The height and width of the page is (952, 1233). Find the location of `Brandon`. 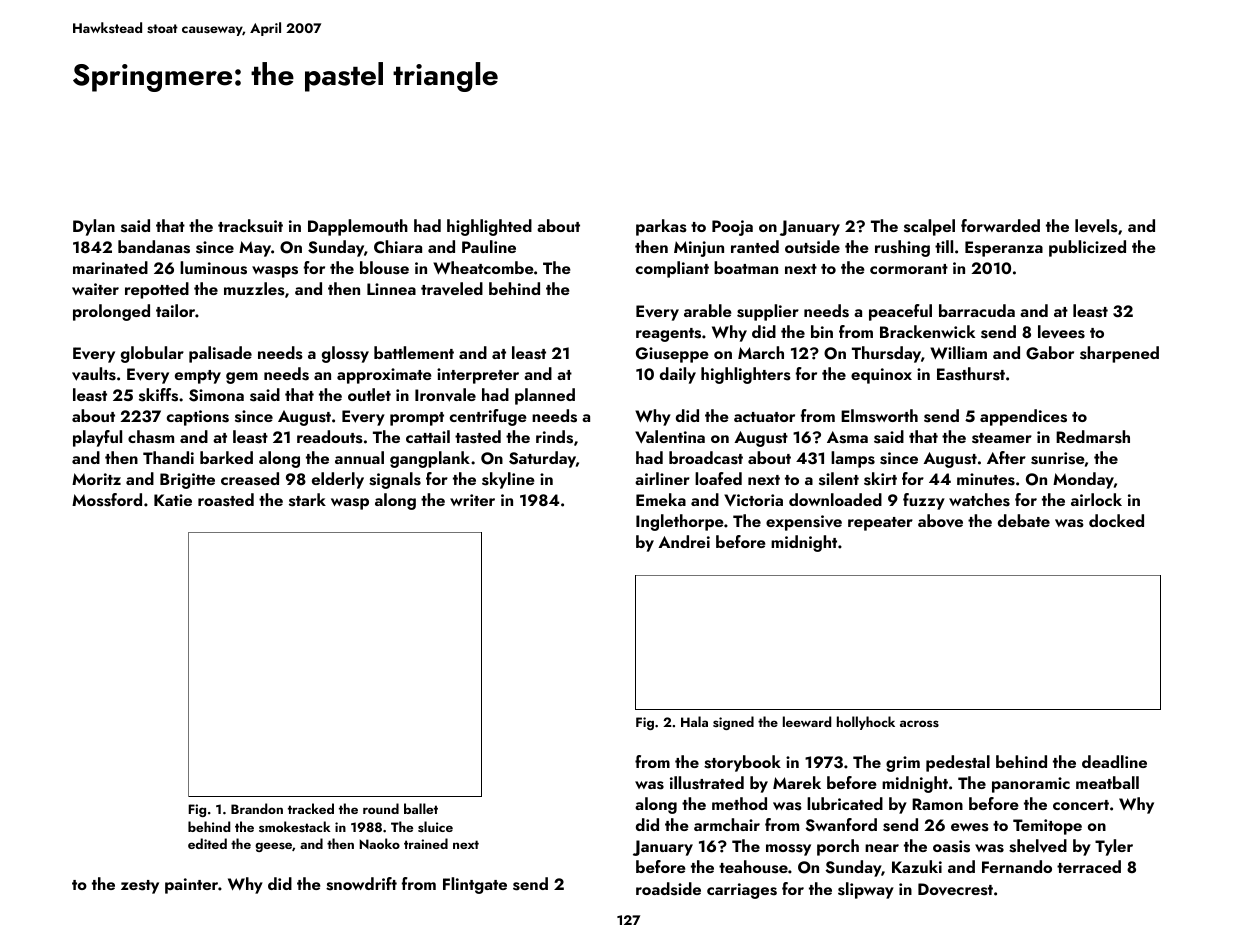

Brandon is located at coordinates (257, 808).
